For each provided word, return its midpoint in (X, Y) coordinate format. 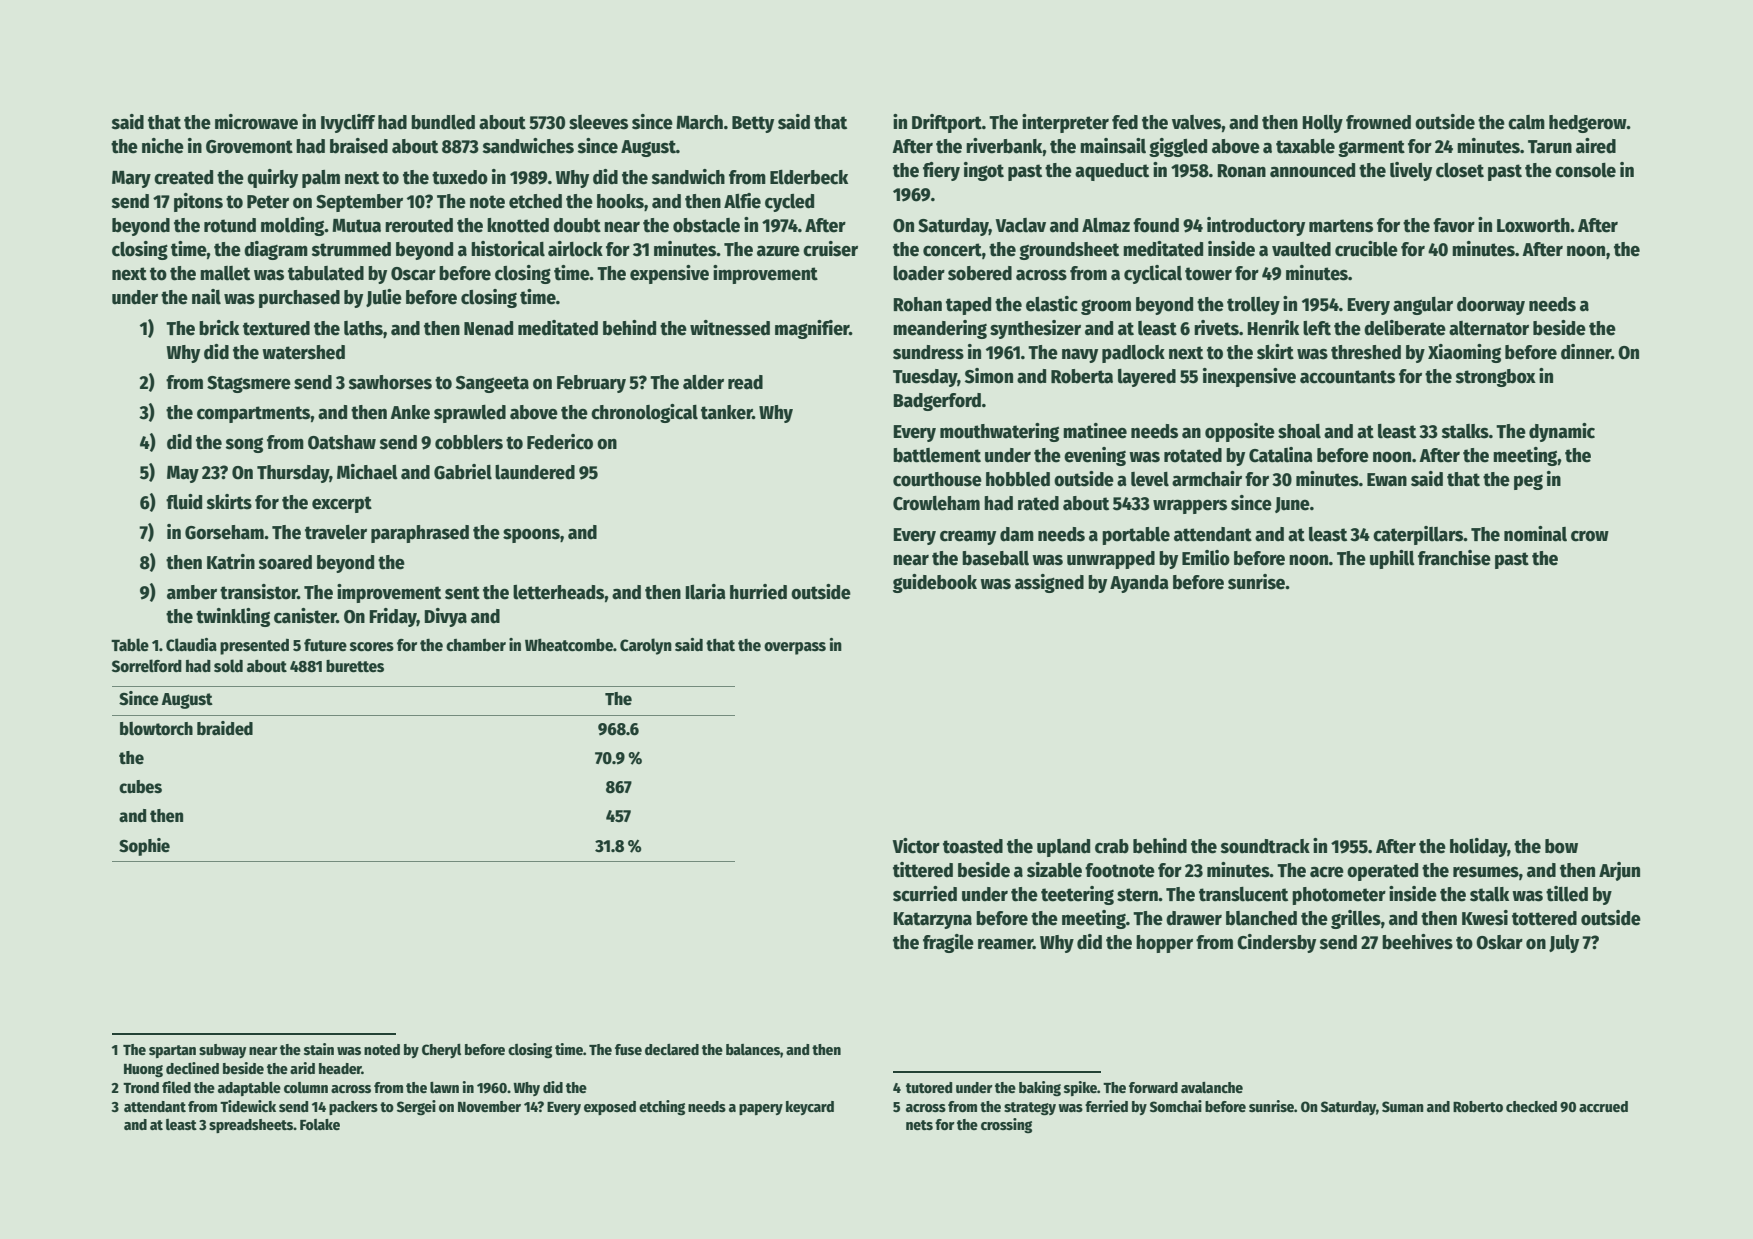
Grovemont (249, 147)
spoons (531, 536)
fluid (184, 502)
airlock (575, 249)
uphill (1392, 559)
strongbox (1496, 378)
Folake (320, 1124)
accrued (1603, 1106)
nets (919, 1125)
